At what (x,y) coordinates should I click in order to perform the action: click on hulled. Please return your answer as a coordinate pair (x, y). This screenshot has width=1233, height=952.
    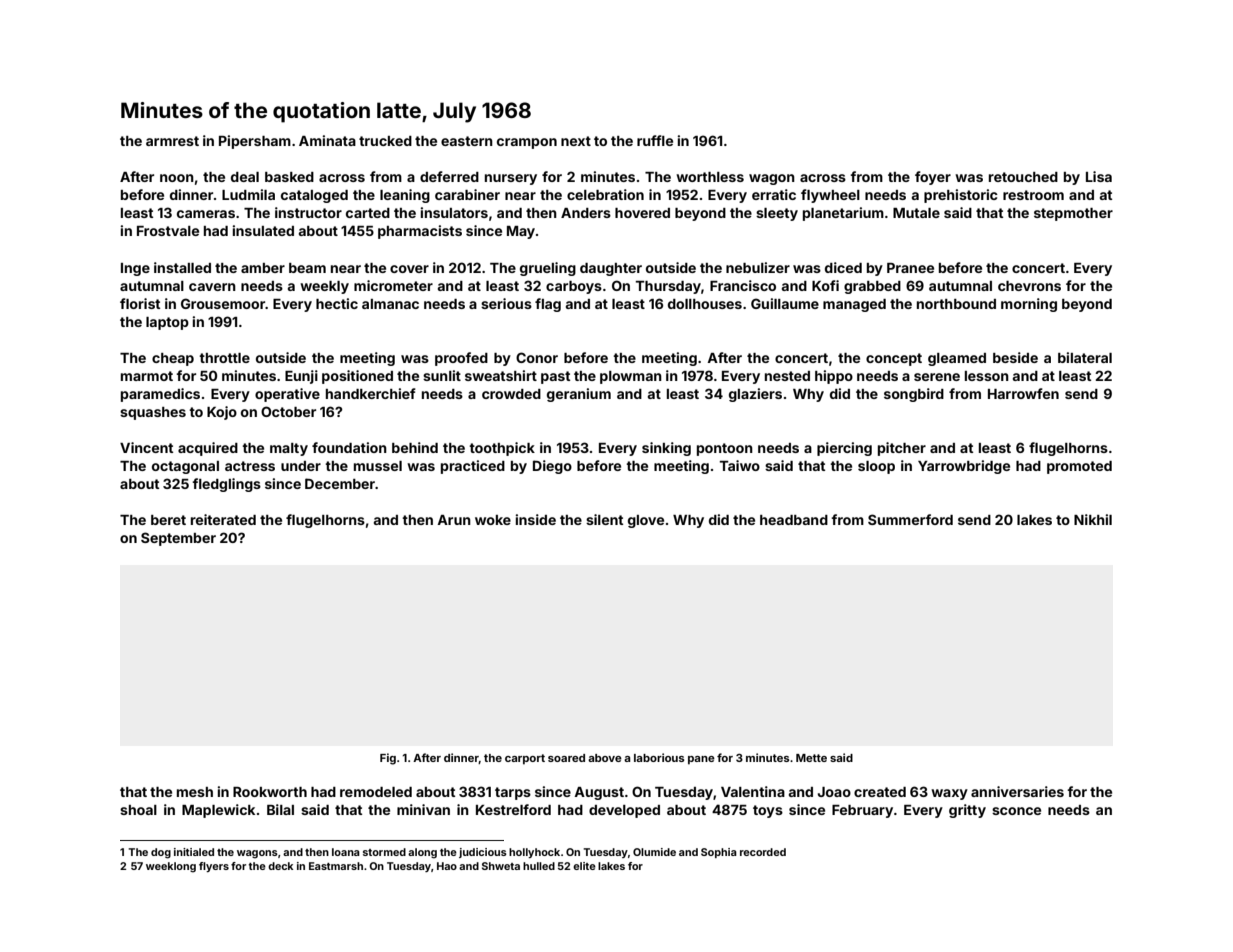
    Looking at the image, I should click on (539, 866).
